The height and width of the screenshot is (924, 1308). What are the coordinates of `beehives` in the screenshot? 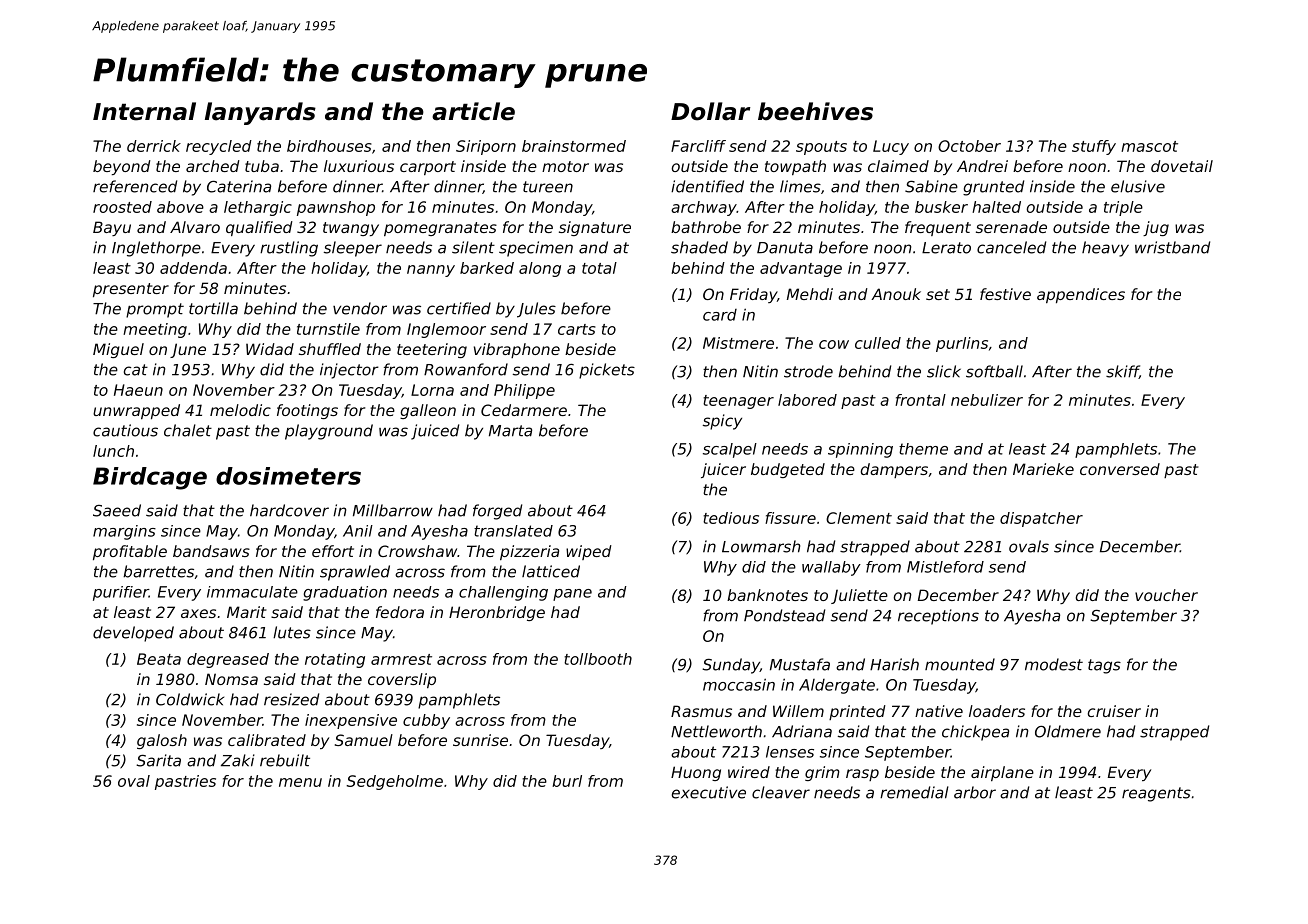 It's located at (815, 111).
